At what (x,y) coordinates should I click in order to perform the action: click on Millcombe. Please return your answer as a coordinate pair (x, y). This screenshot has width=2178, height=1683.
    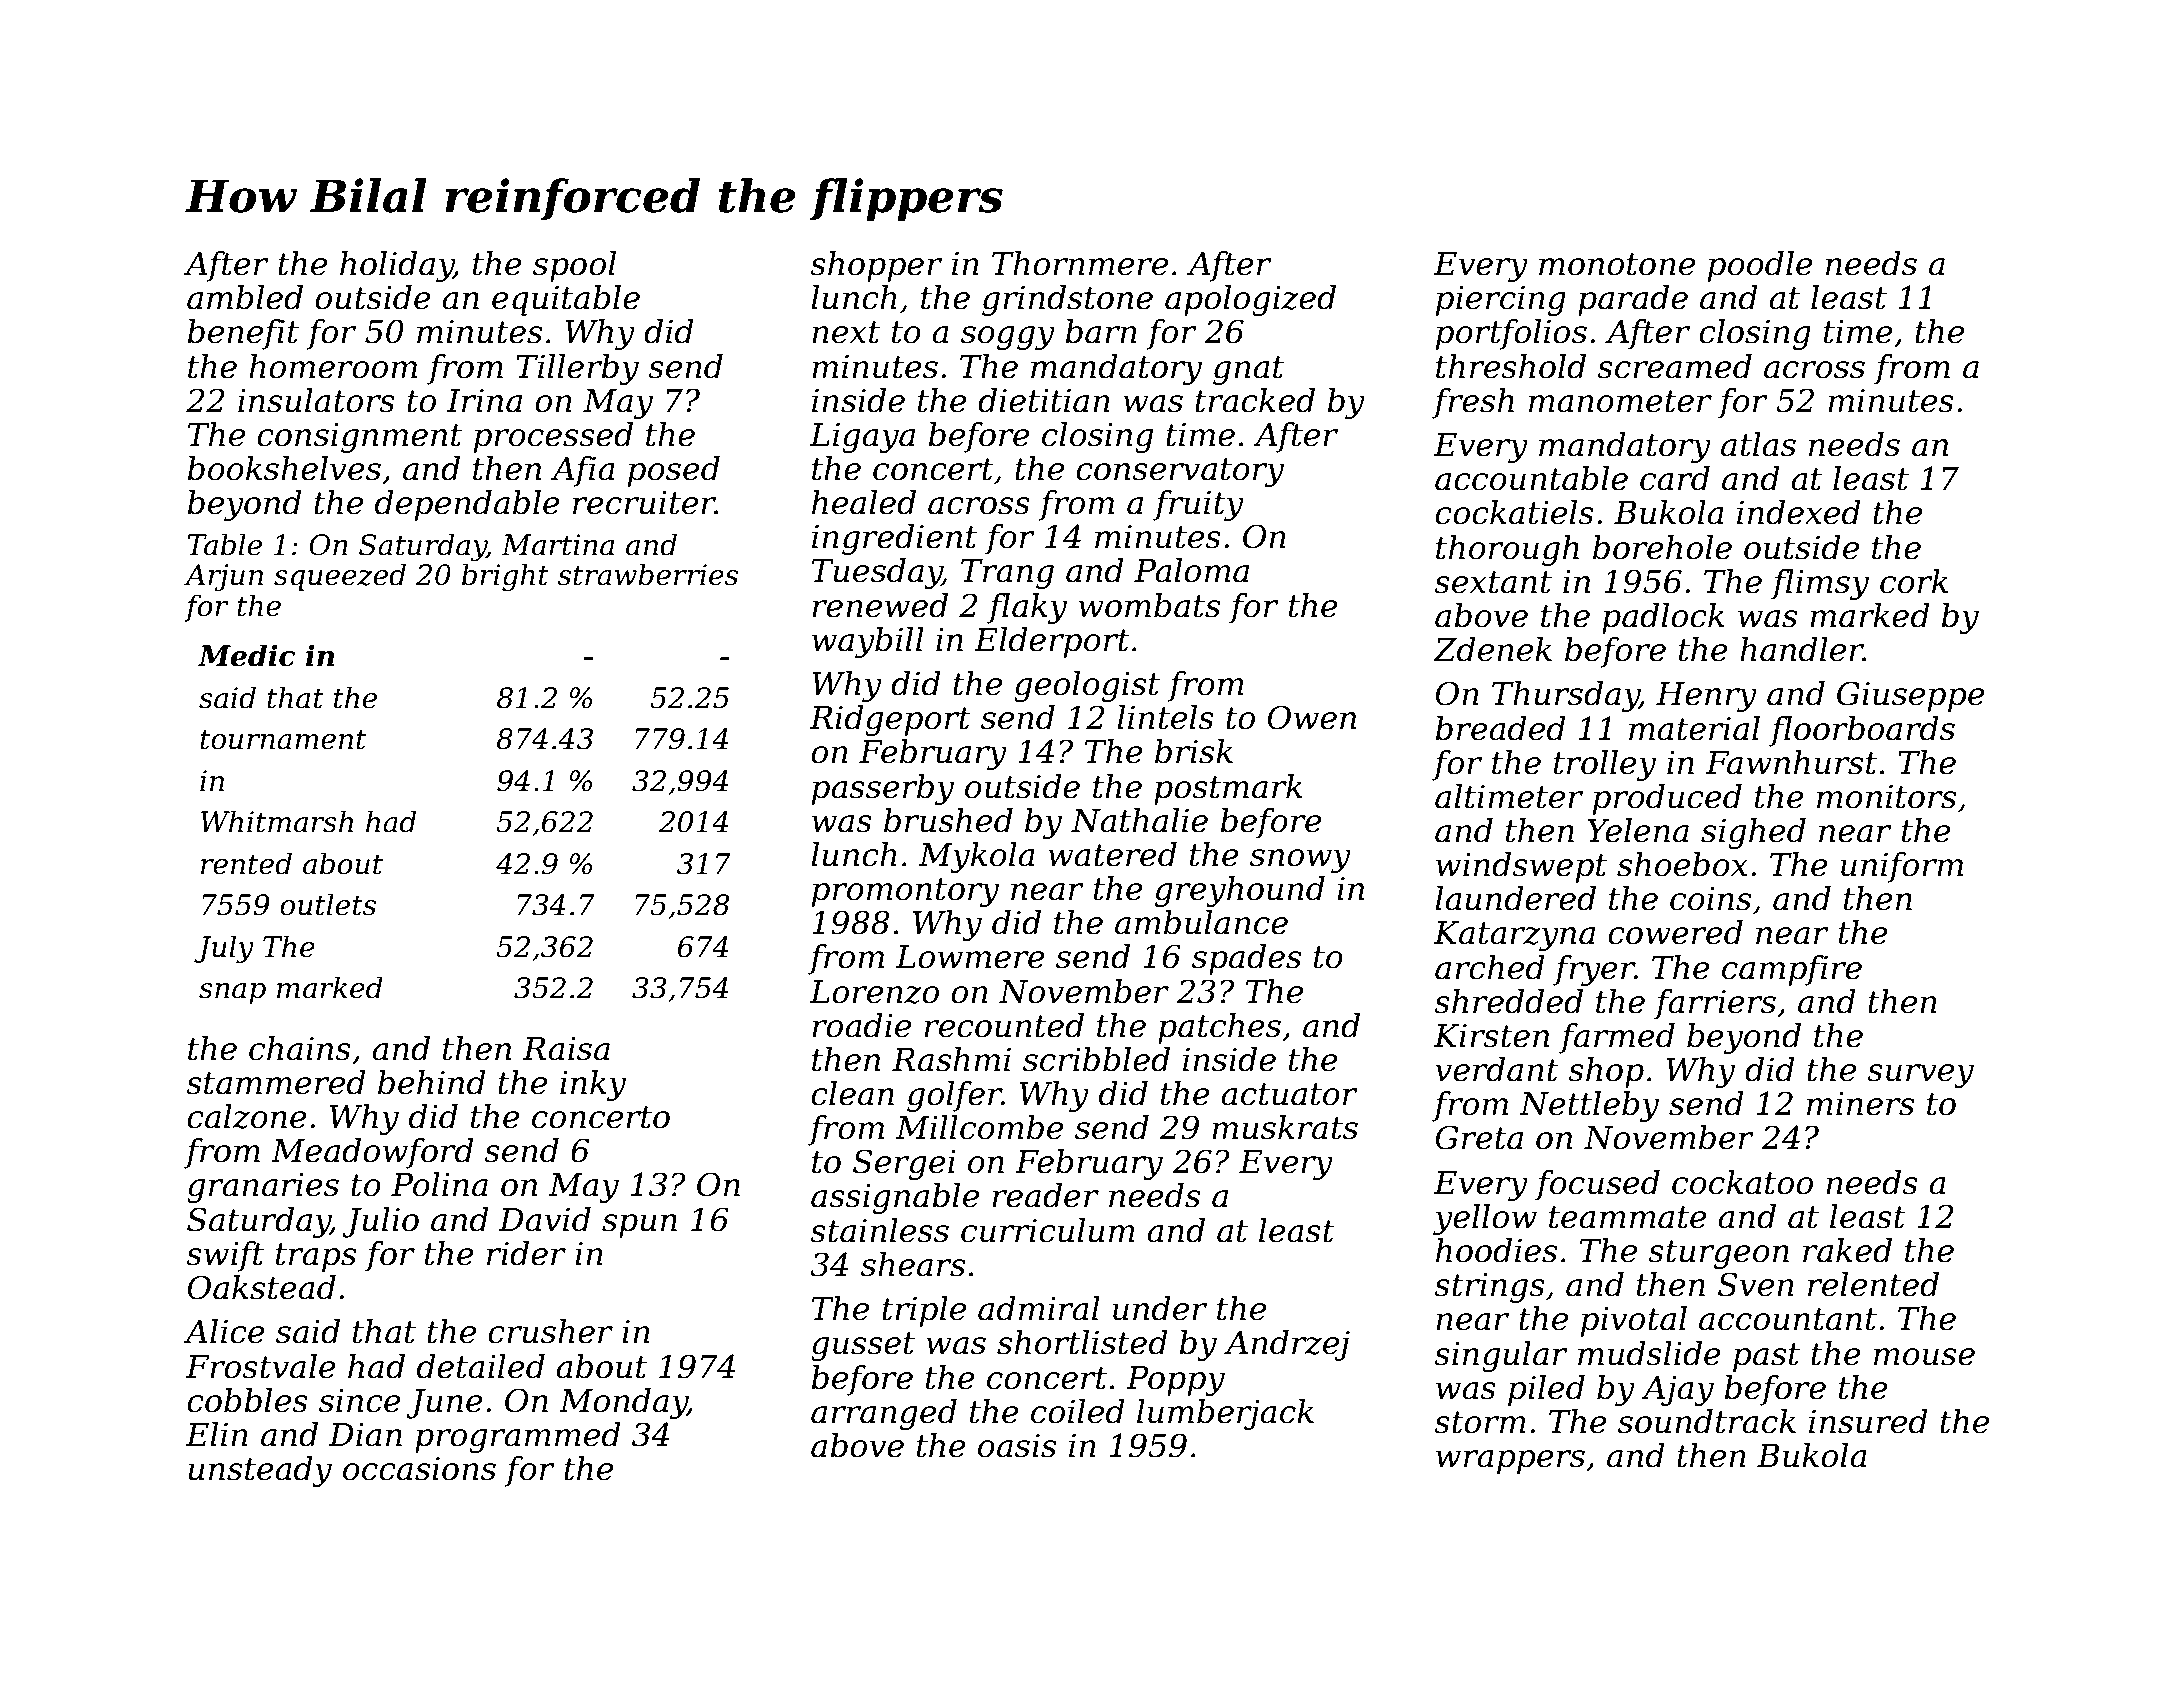
    Looking at the image, I should click on (979, 1127).
